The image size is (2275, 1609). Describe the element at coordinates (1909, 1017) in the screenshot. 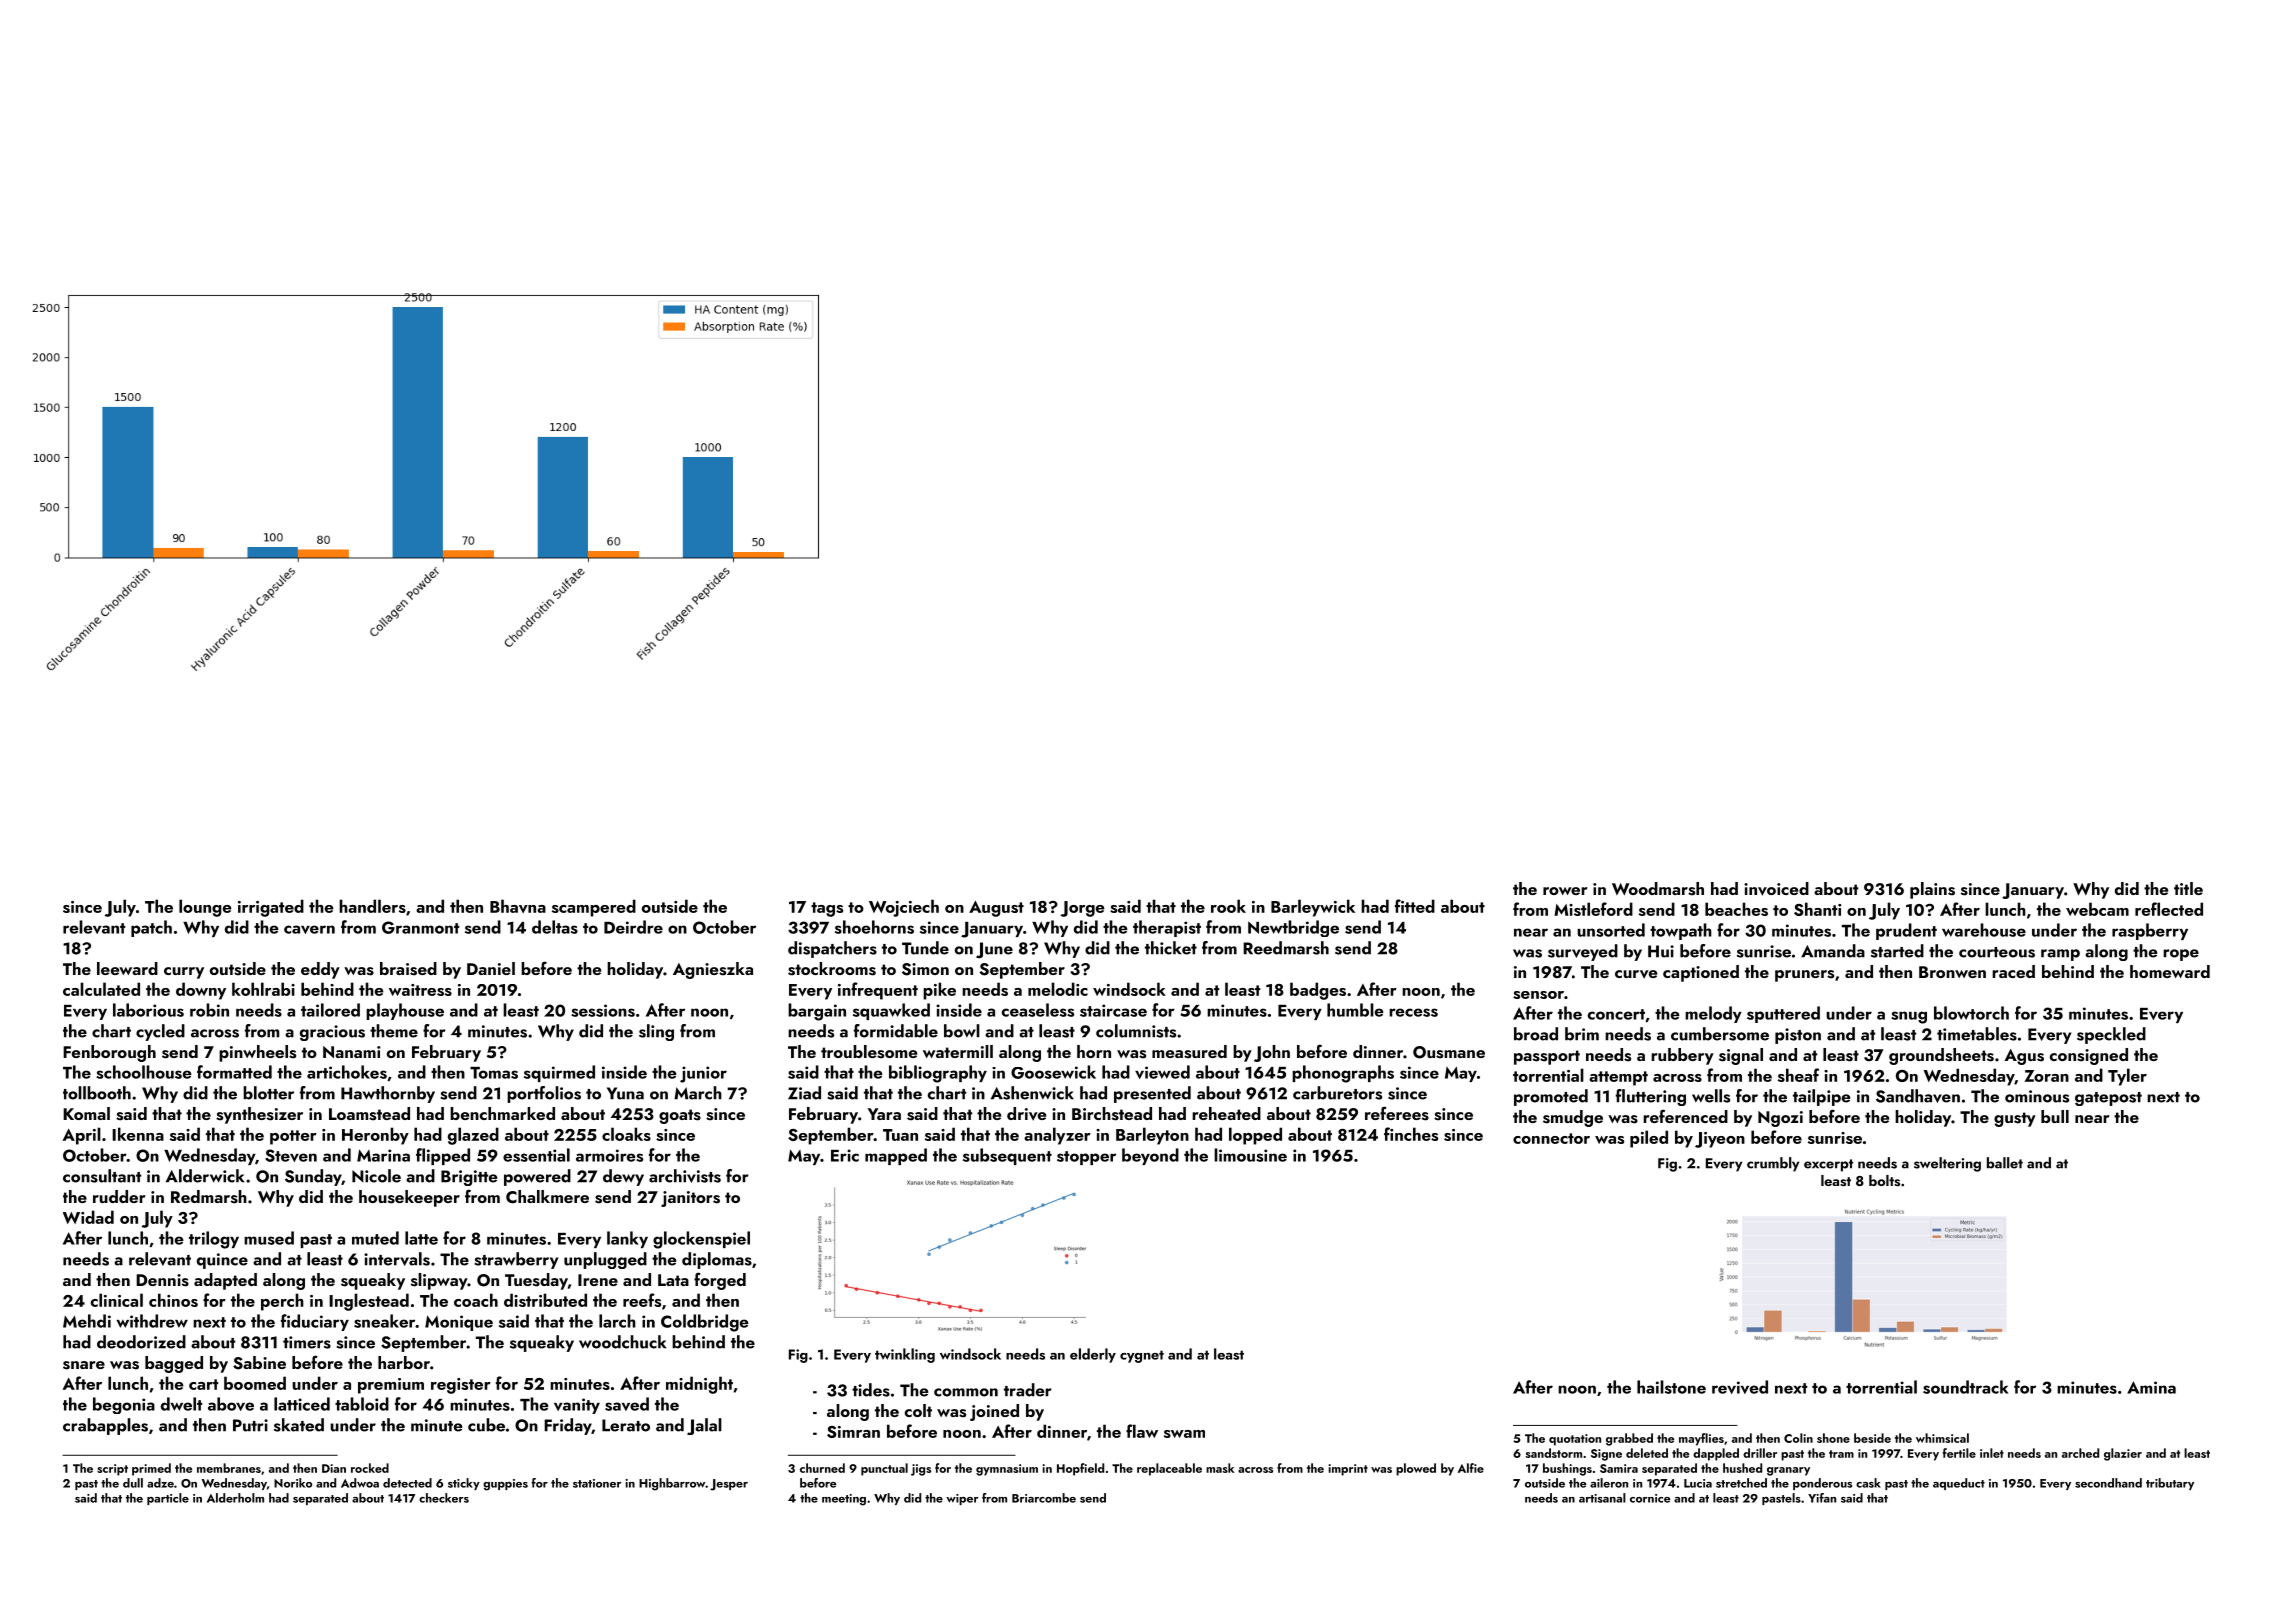

I see `snug` at that location.
